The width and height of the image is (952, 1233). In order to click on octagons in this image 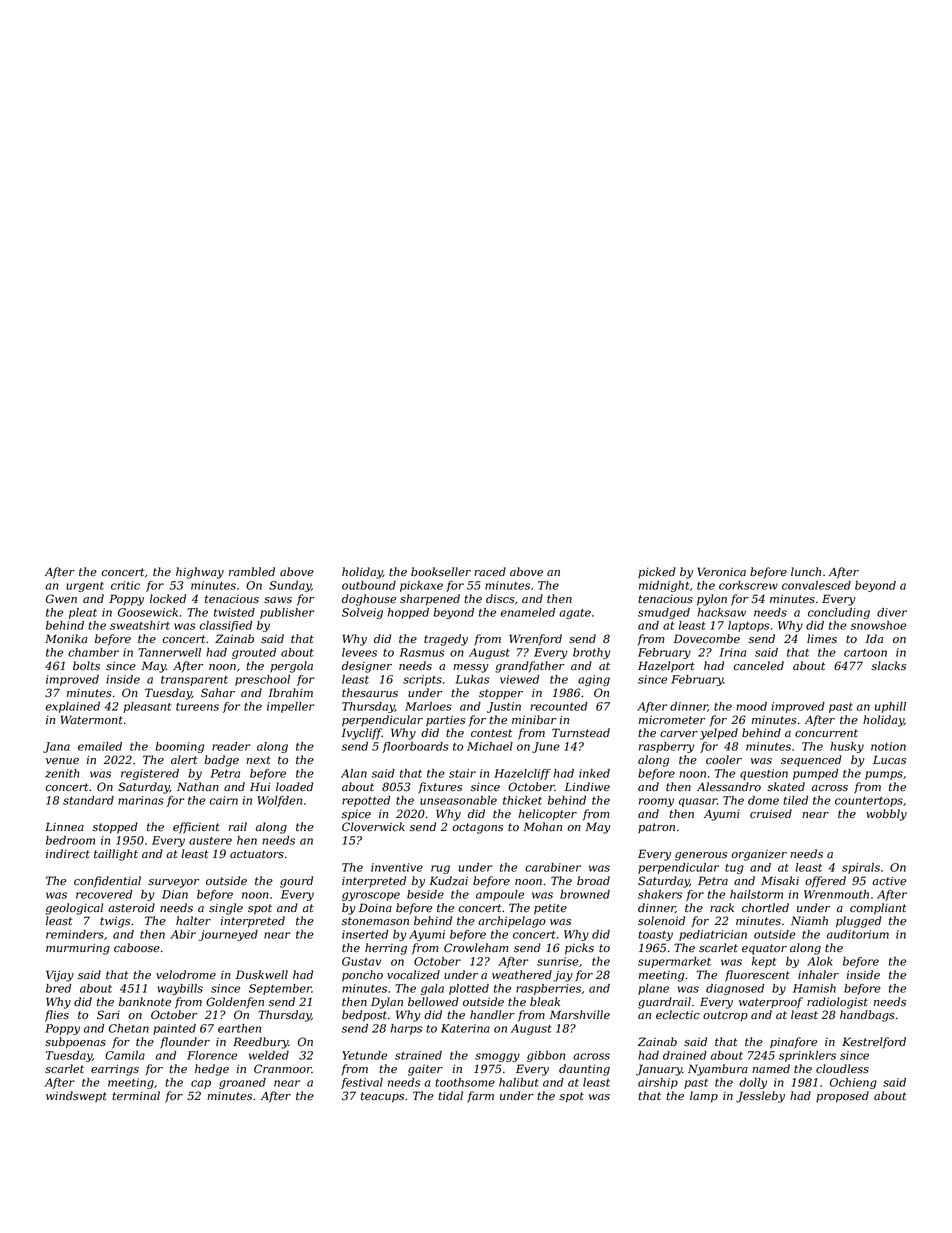, I will do `click(478, 828)`.
